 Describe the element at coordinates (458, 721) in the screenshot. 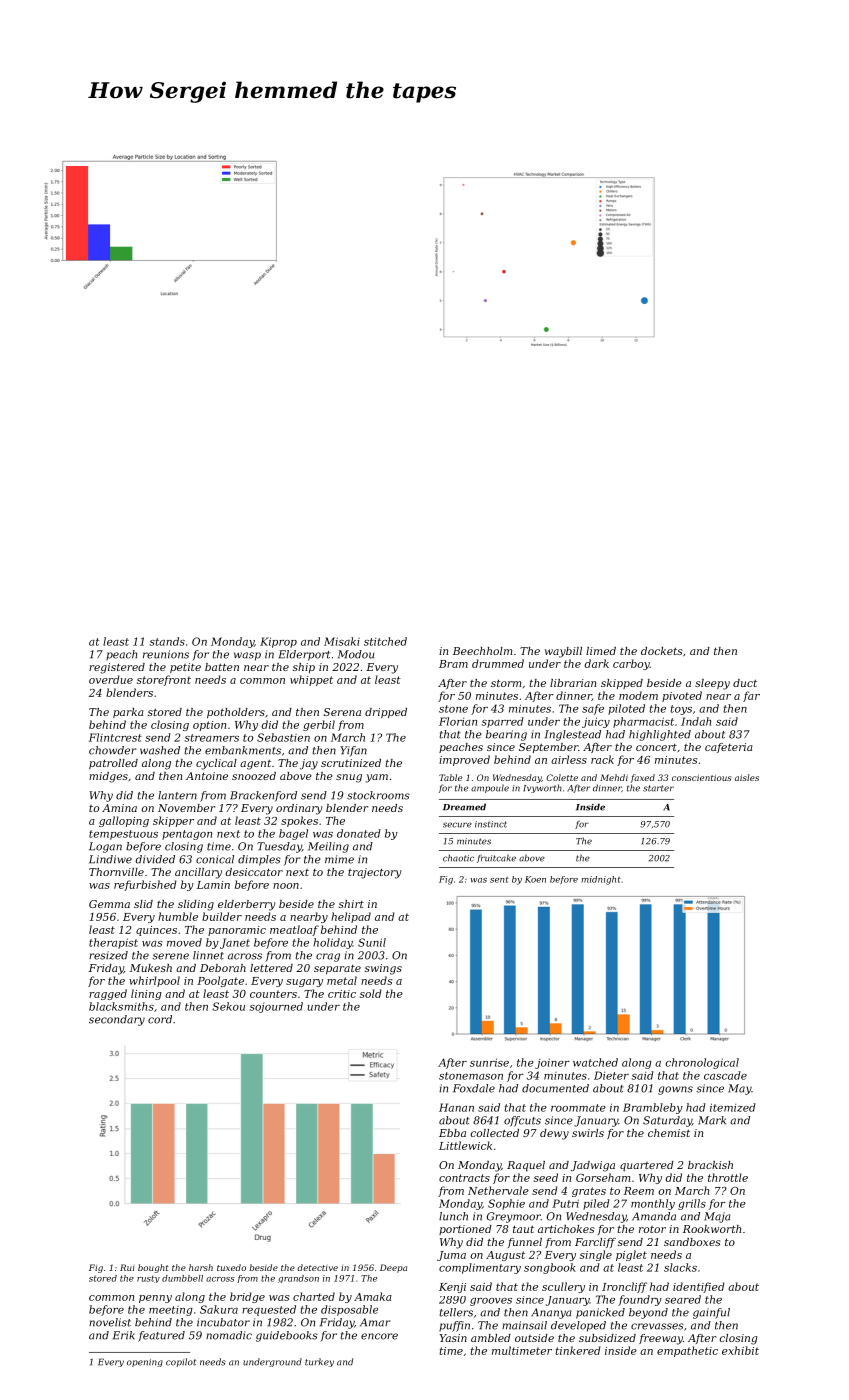

I see `Florian` at that location.
